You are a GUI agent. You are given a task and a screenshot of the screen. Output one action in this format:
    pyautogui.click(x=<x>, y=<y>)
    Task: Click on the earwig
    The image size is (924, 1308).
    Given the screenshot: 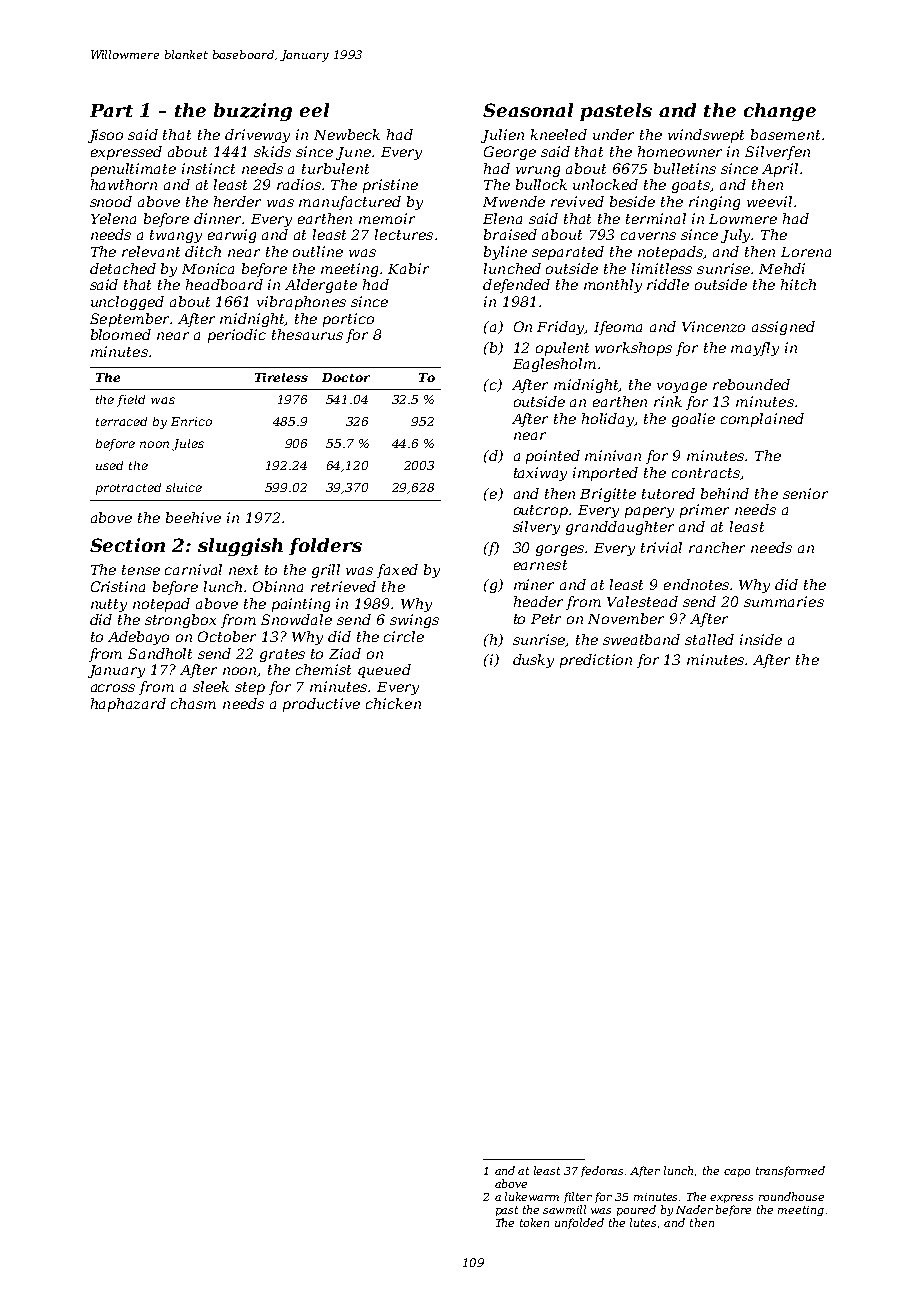 What is the action you would take?
    pyautogui.click(x=232, y=236)
